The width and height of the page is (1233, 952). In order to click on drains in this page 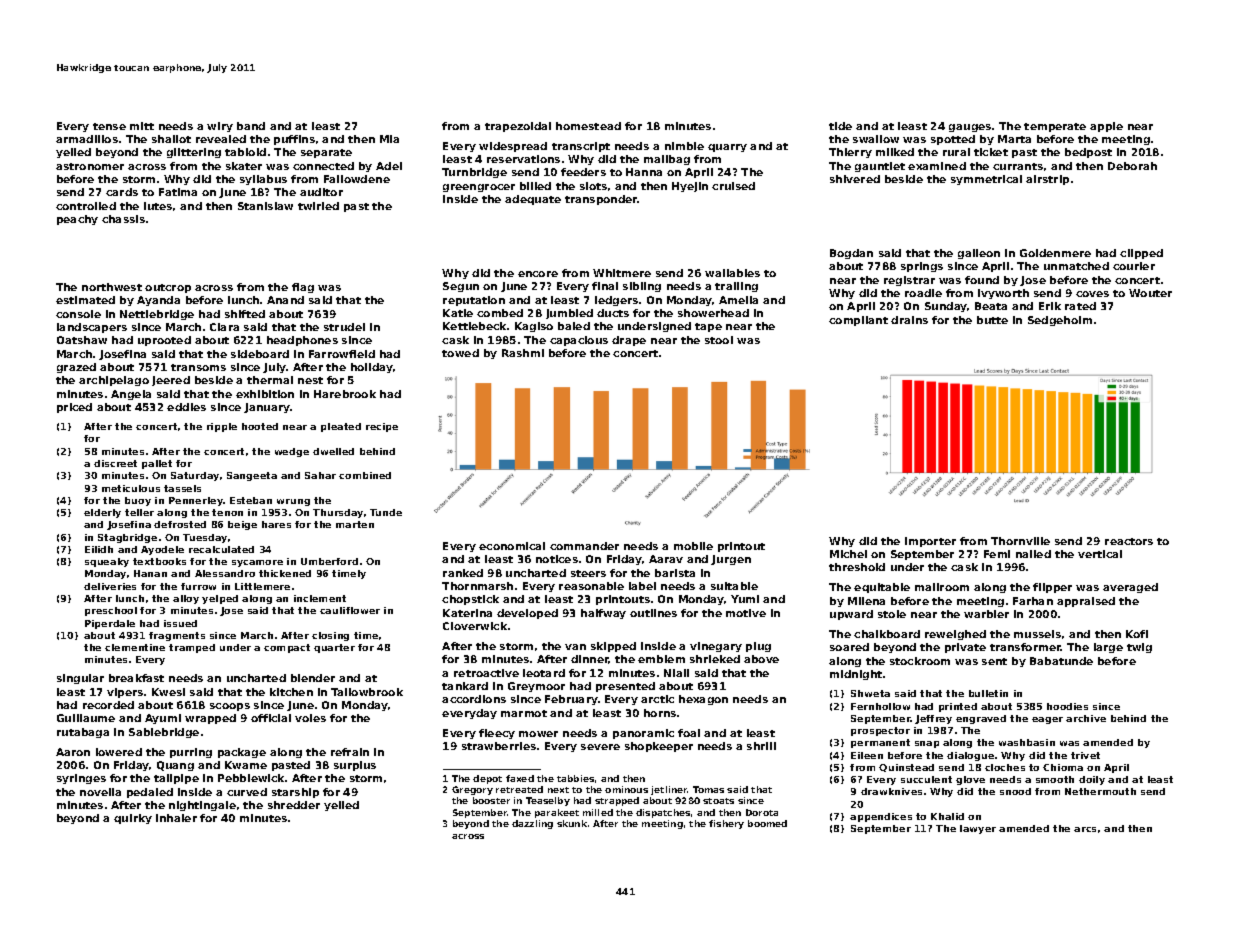, I will do `click(909, 320)`.
